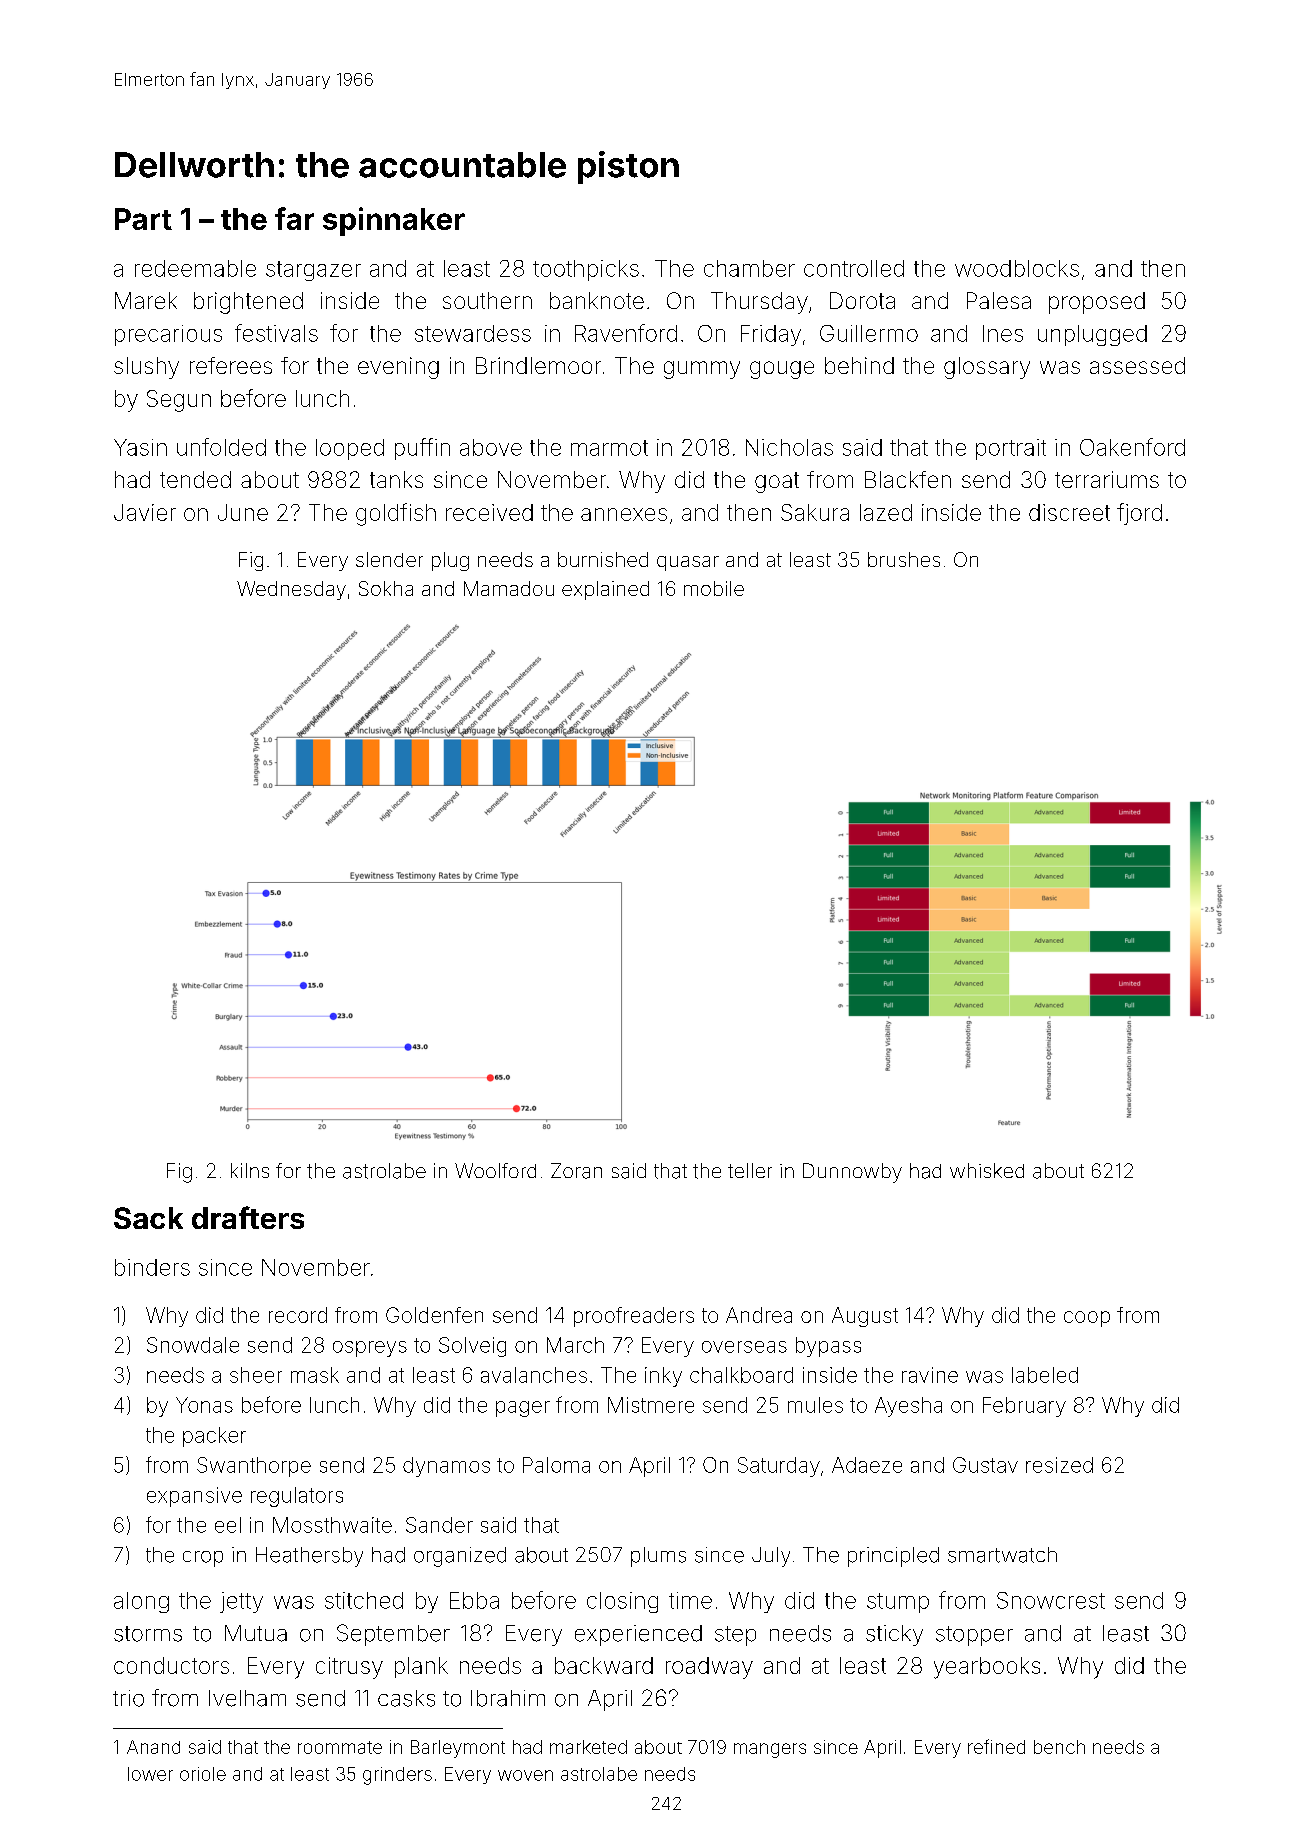 This screenshot has height=1839, width=1300. I want to click on brushes, so click(904, 559).
